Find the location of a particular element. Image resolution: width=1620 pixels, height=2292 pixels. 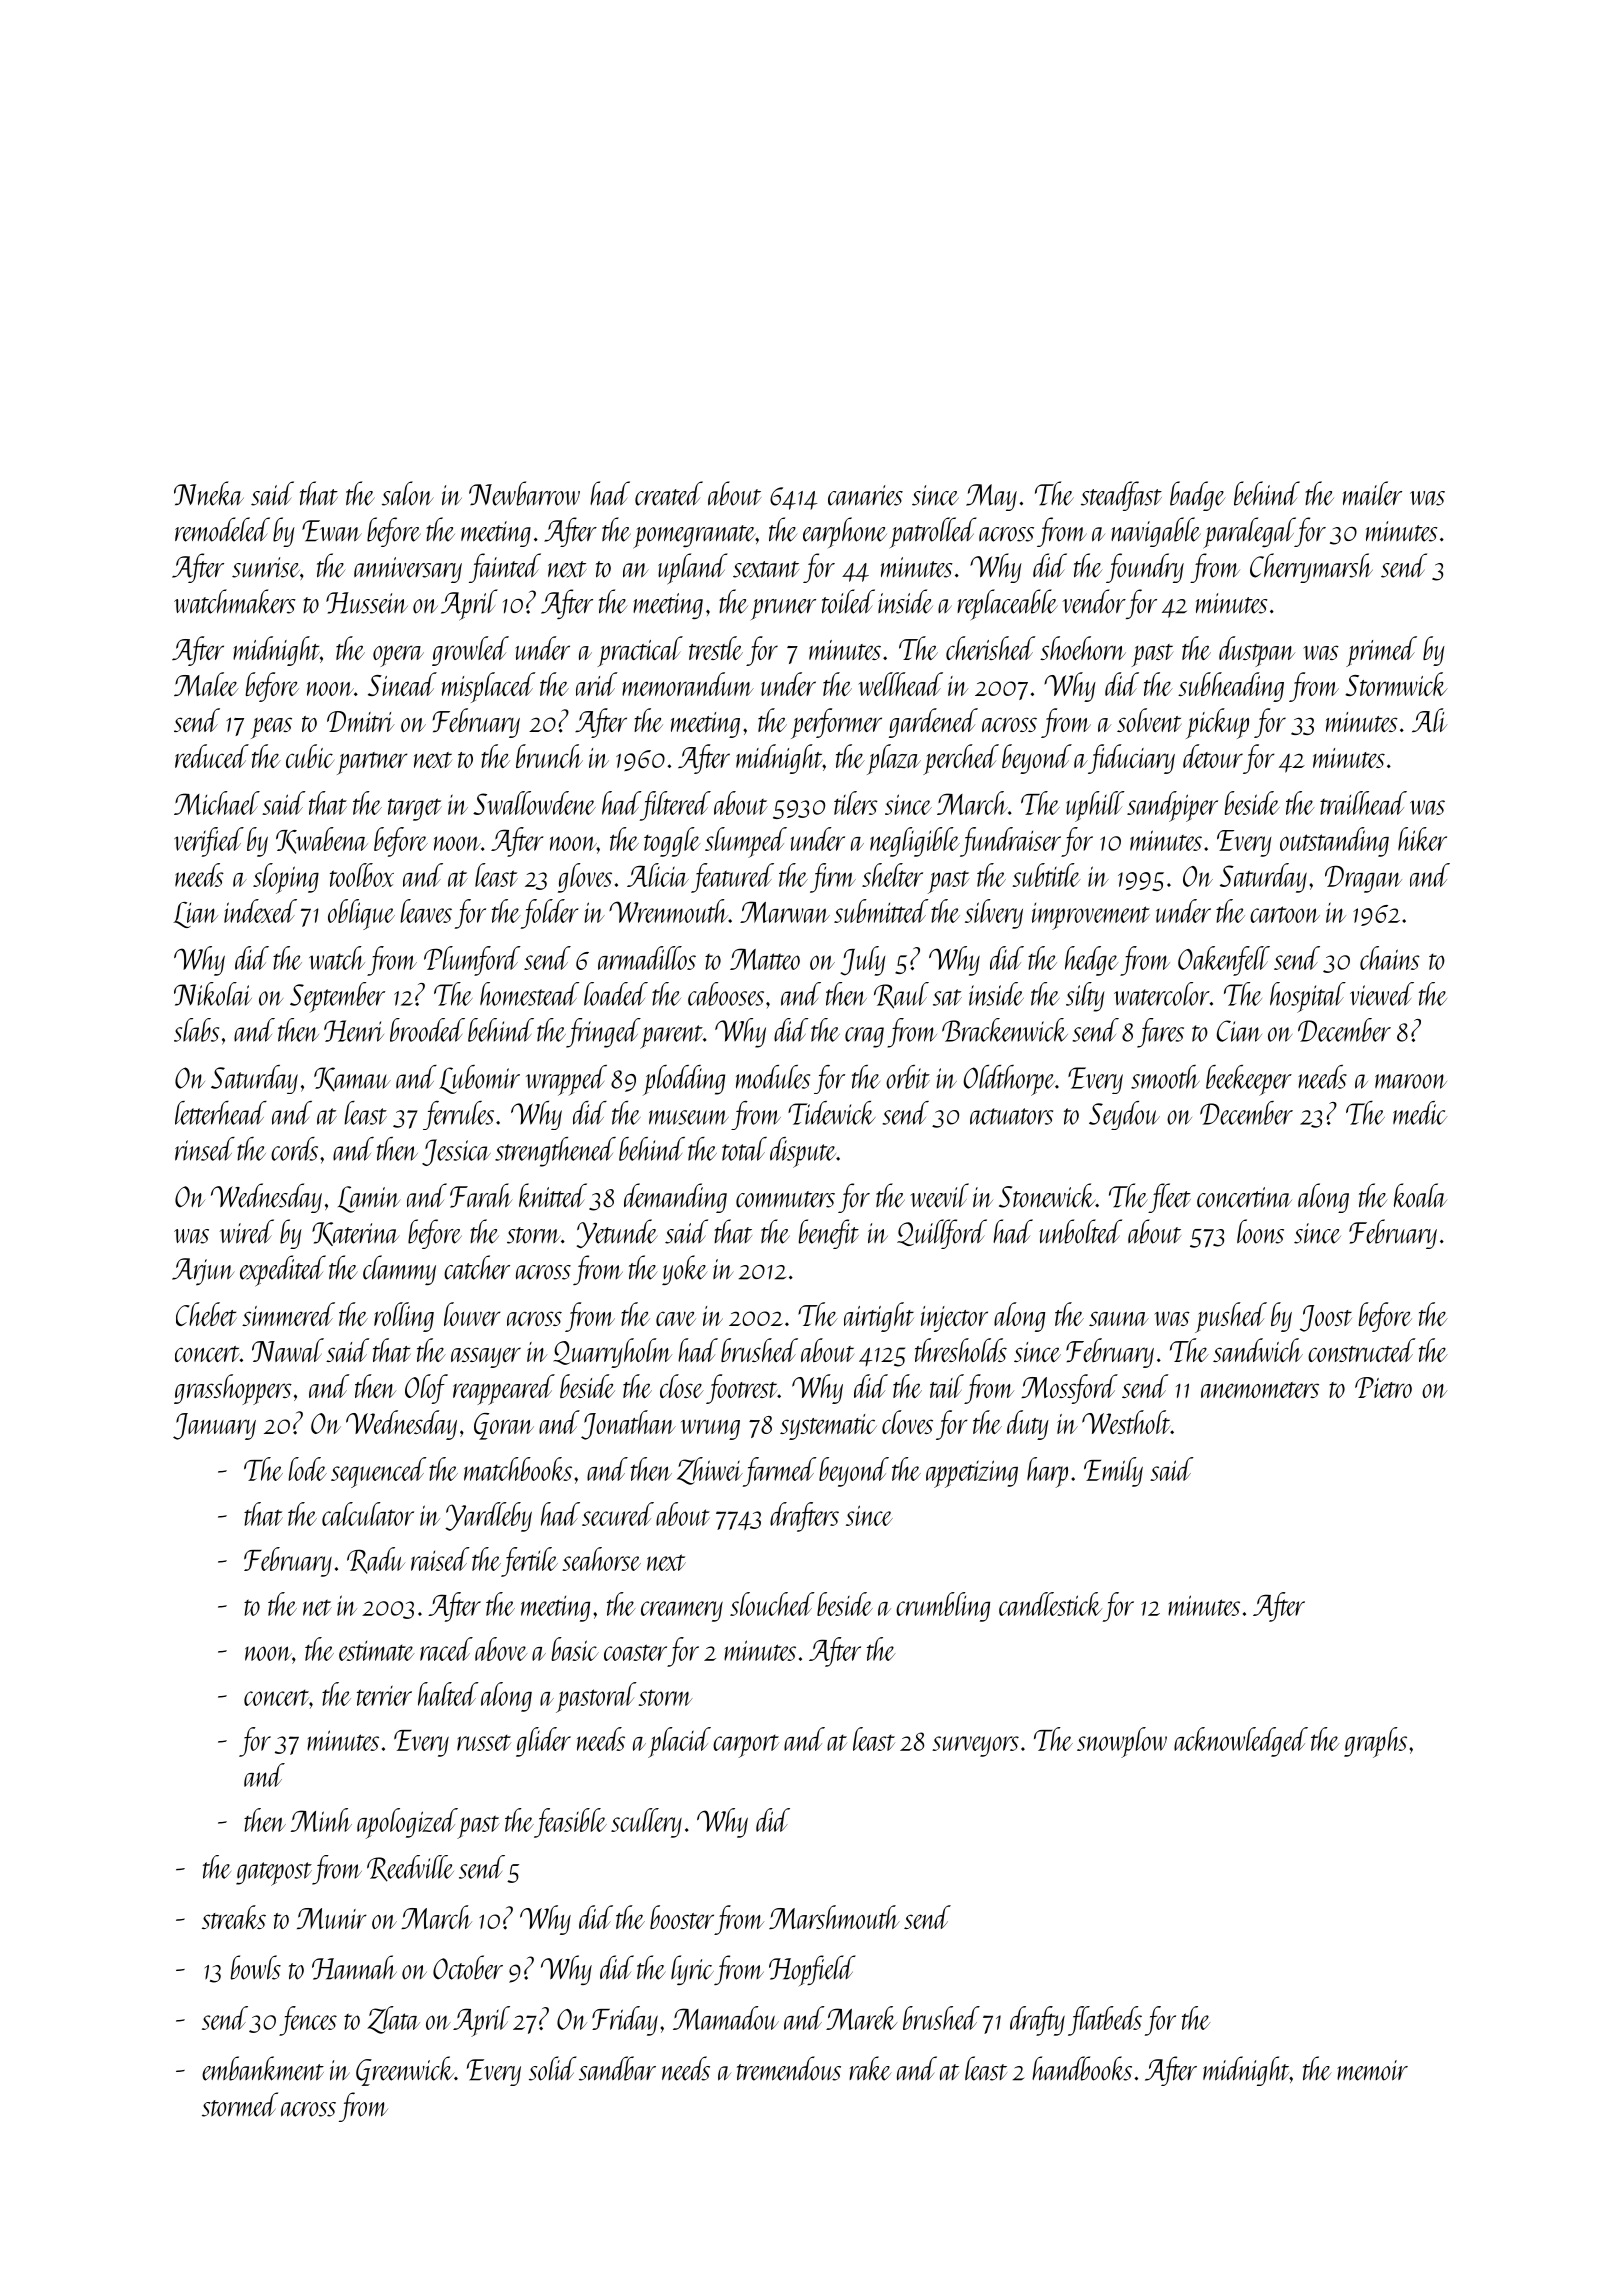

memoir is located at coordinates (1372, 2070).
